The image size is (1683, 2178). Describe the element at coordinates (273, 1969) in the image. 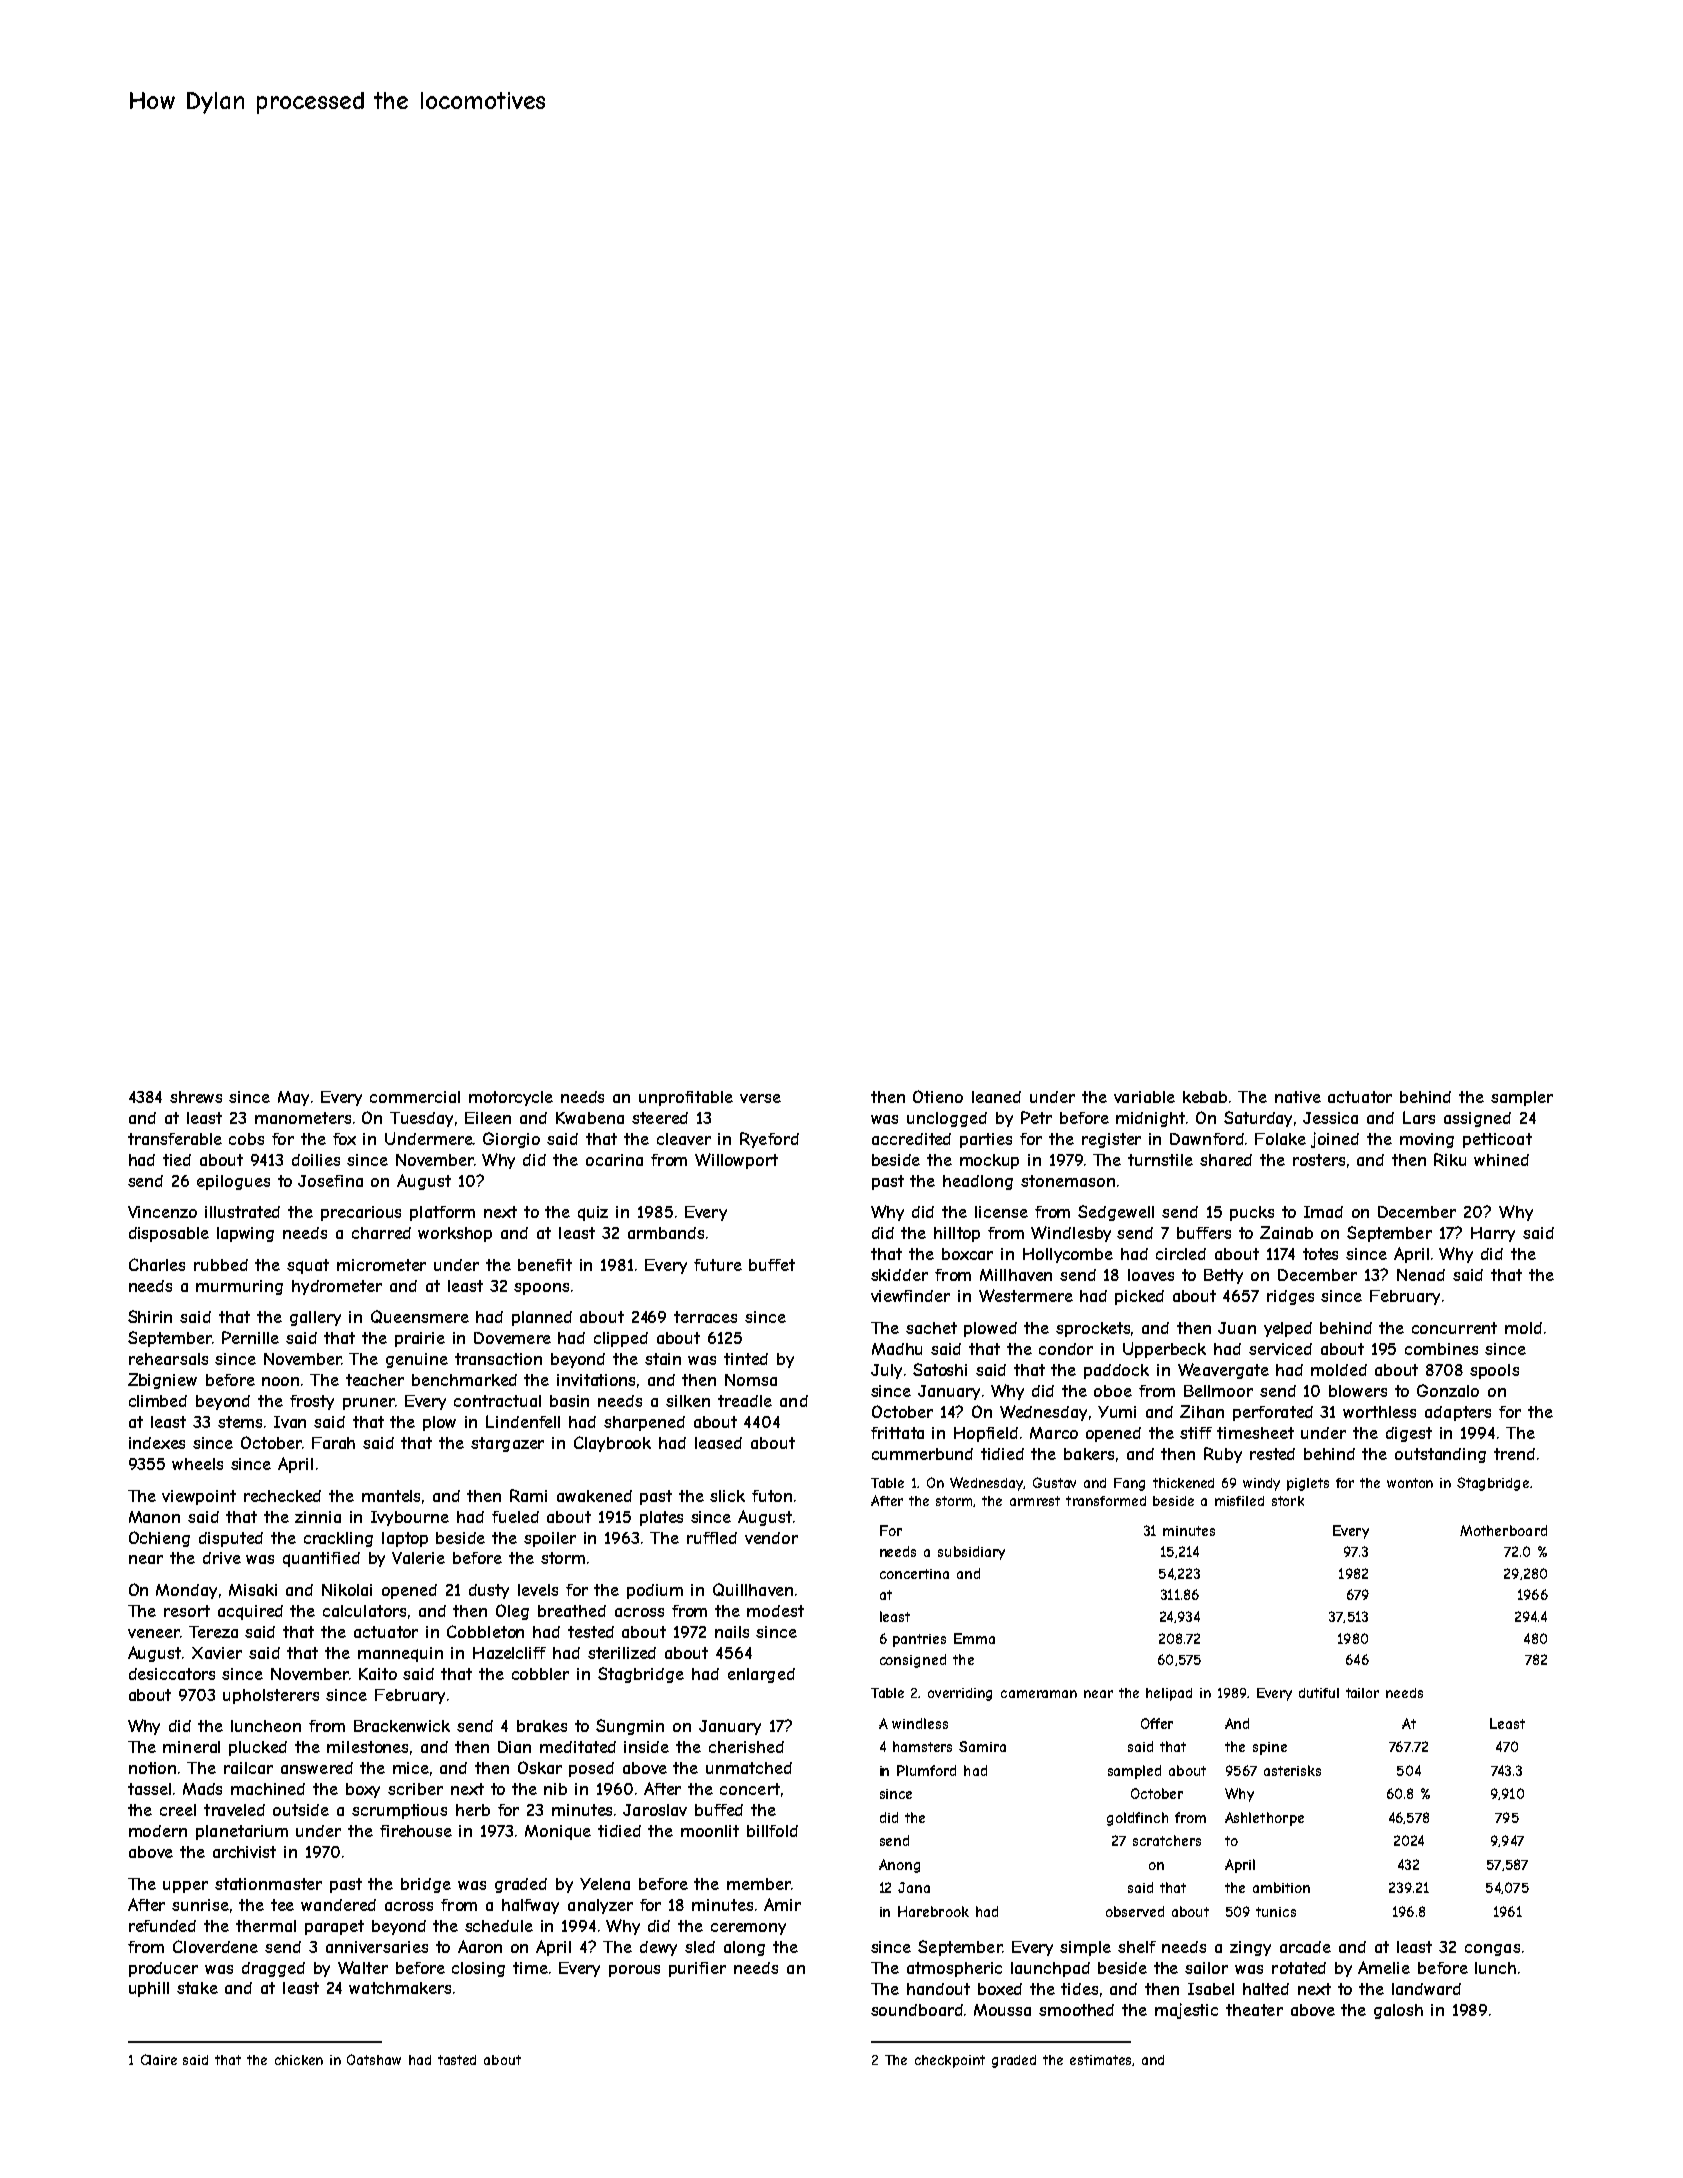

I see `dragged` at that location.
